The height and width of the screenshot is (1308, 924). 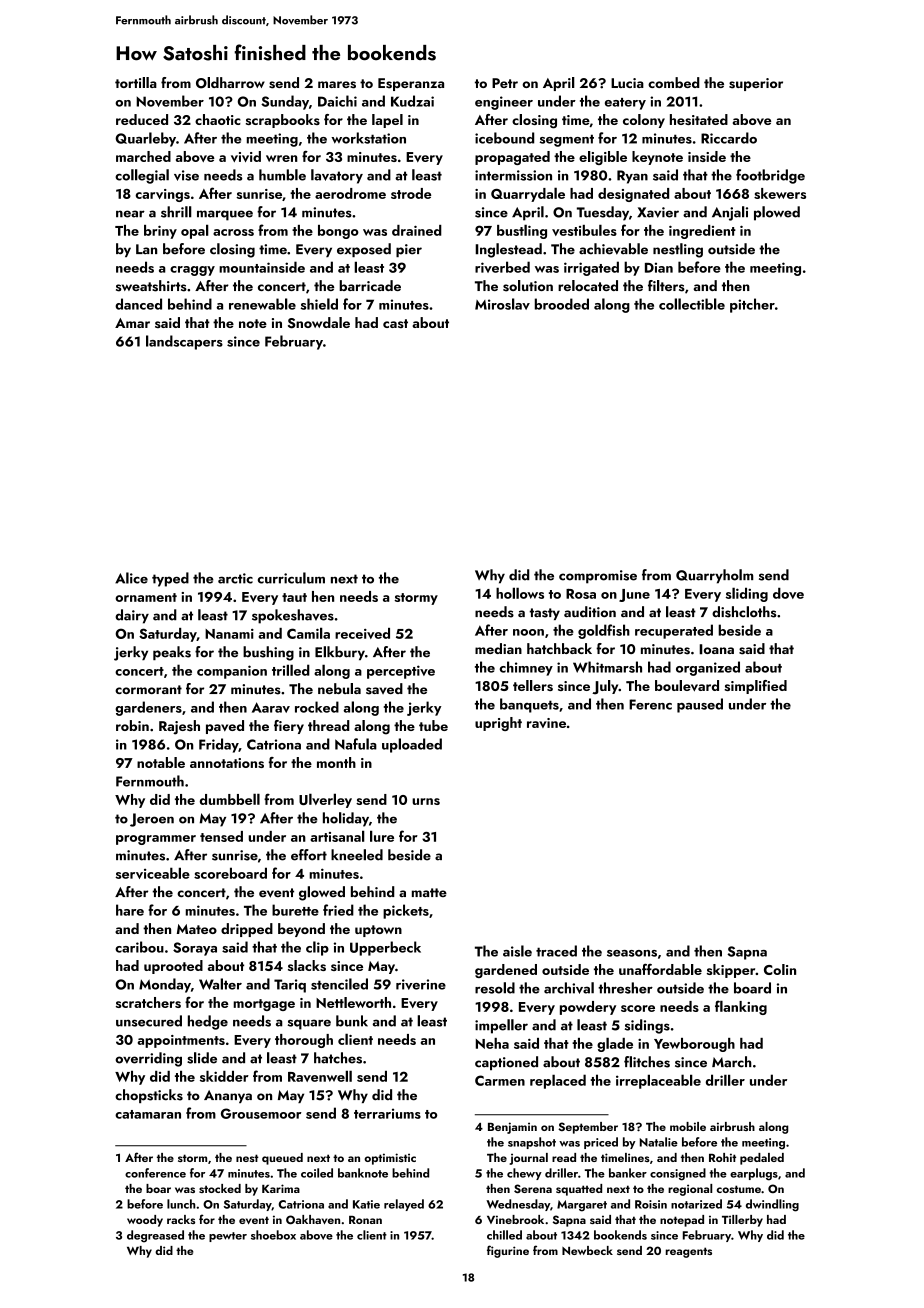 I want to click on filters, so click(x=666, y=286).
